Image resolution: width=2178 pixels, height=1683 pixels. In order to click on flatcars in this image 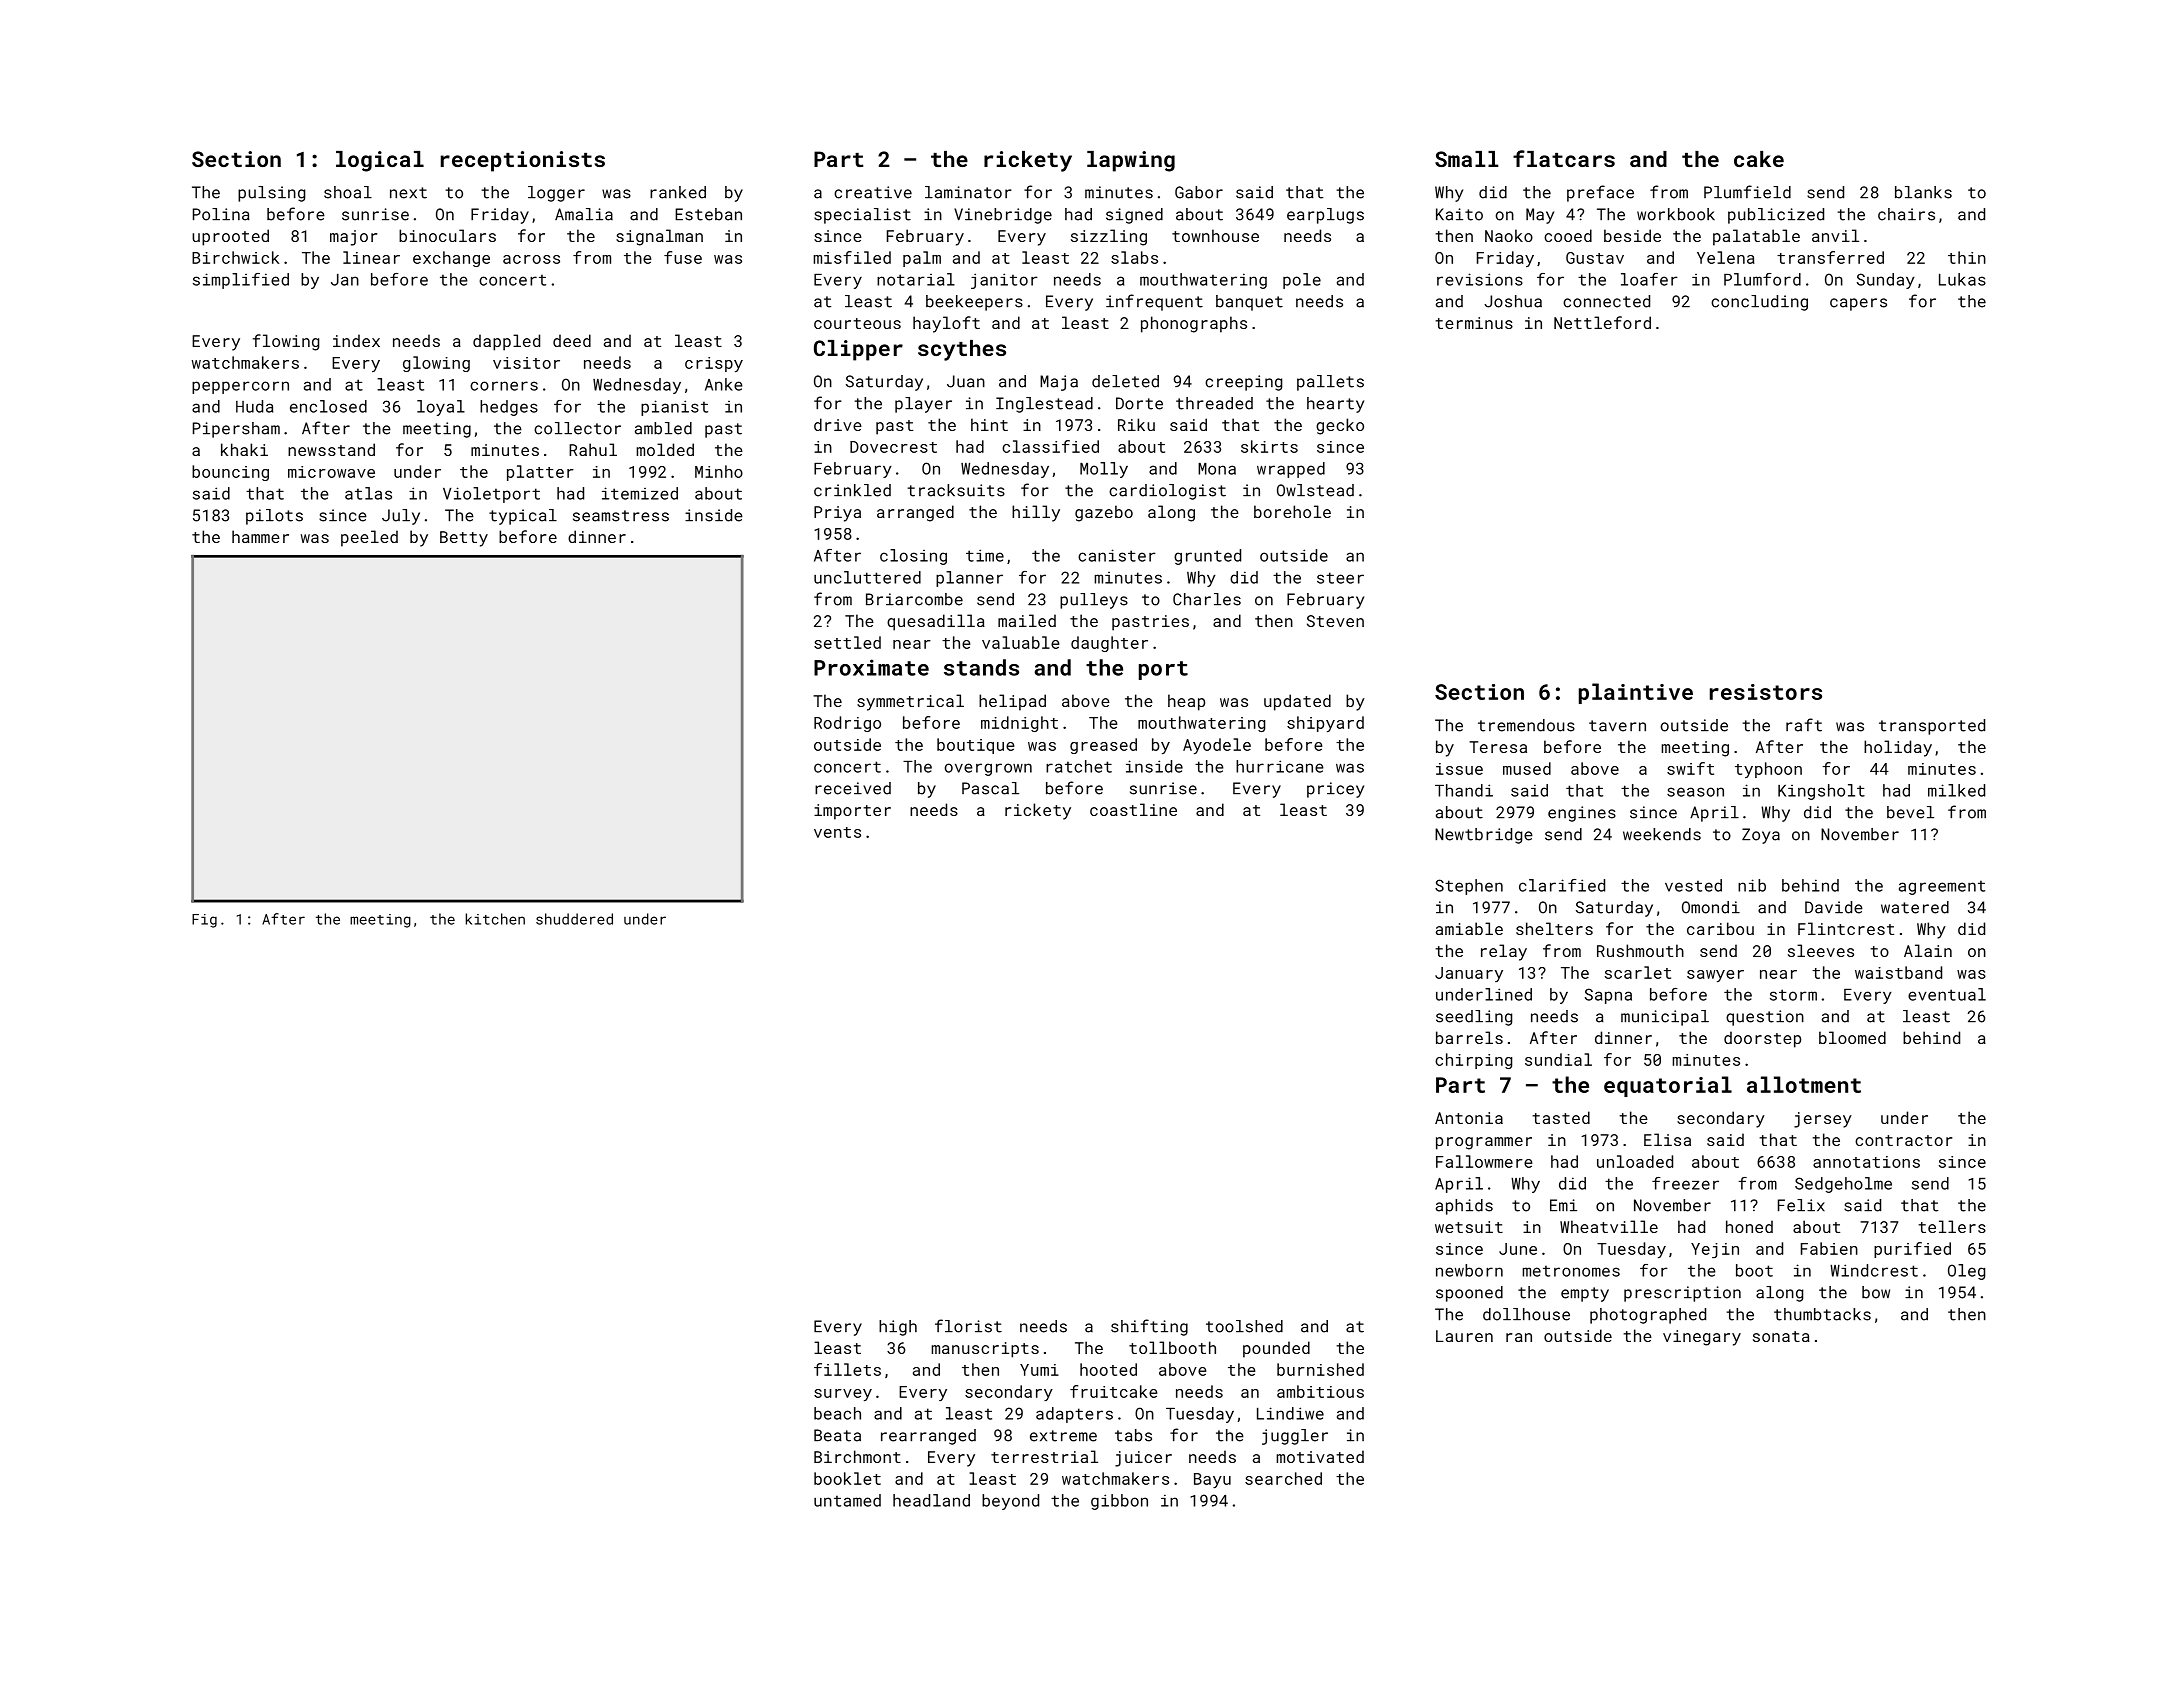, I will do `click(1564, 158)`.
